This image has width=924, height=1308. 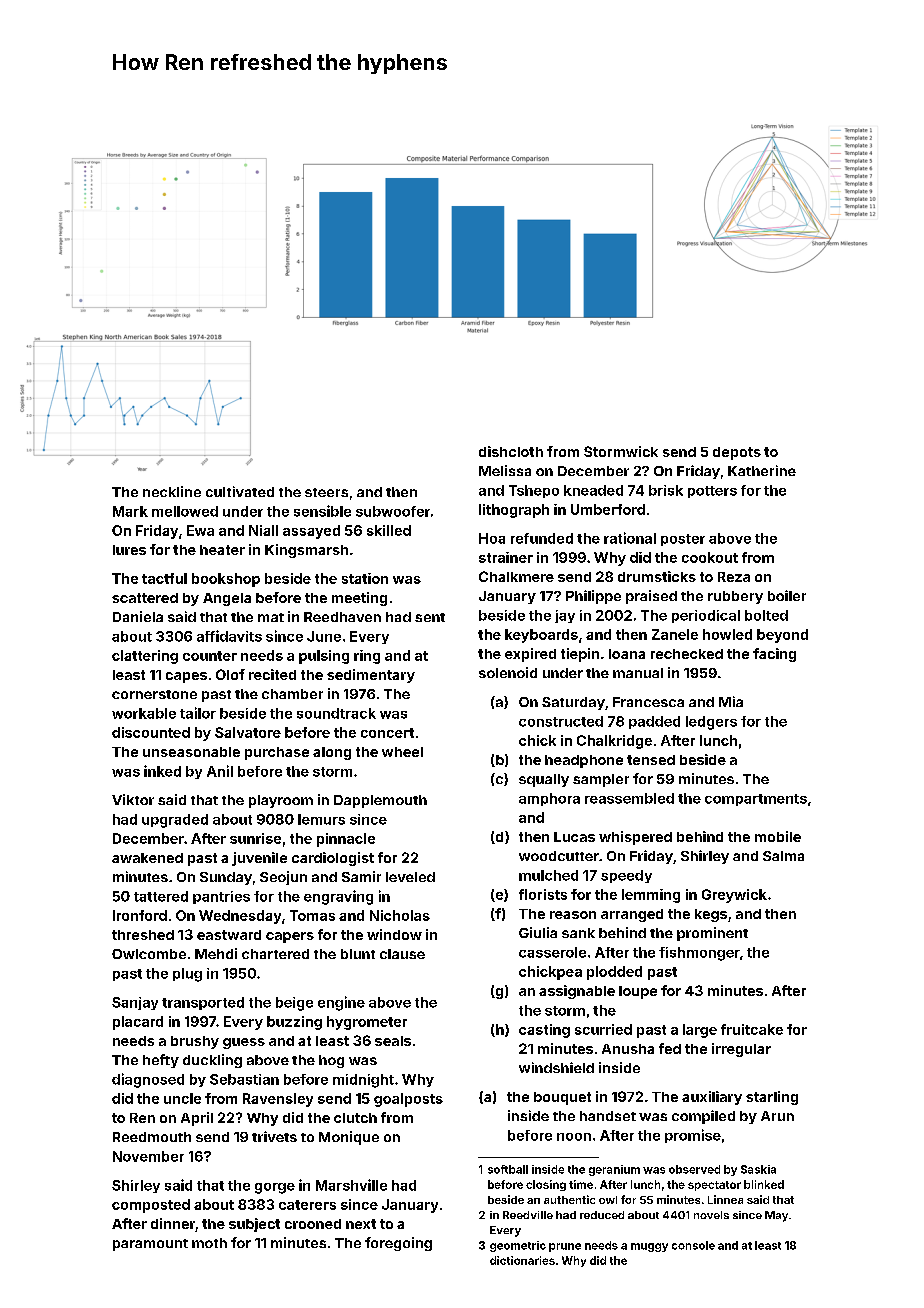 What do you see at coordinates (508, 1169) in the image?
I see `softball` at bounding box center [508, 1169].
